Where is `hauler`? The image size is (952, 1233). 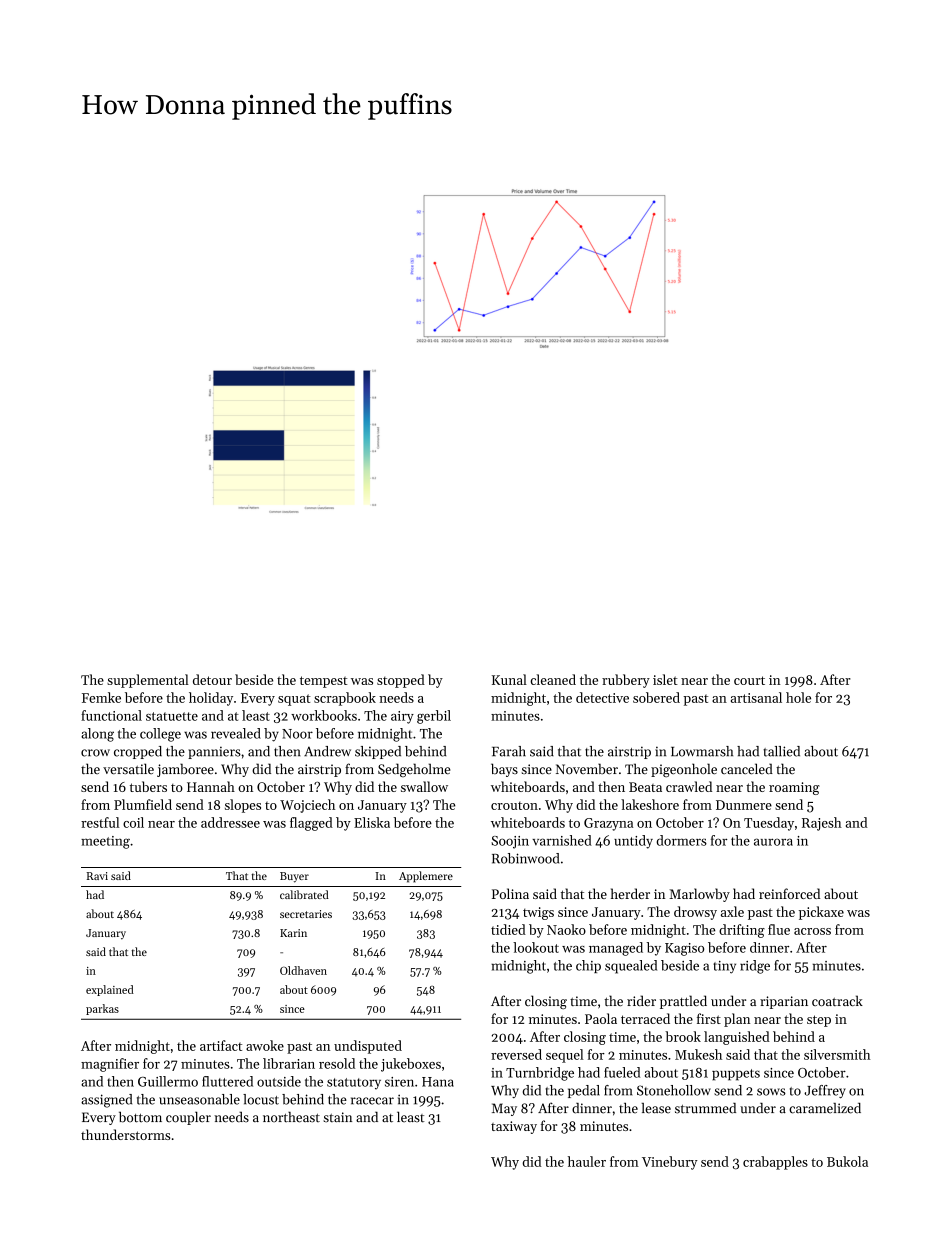 hauler is located at coordinates (587, 1161).
